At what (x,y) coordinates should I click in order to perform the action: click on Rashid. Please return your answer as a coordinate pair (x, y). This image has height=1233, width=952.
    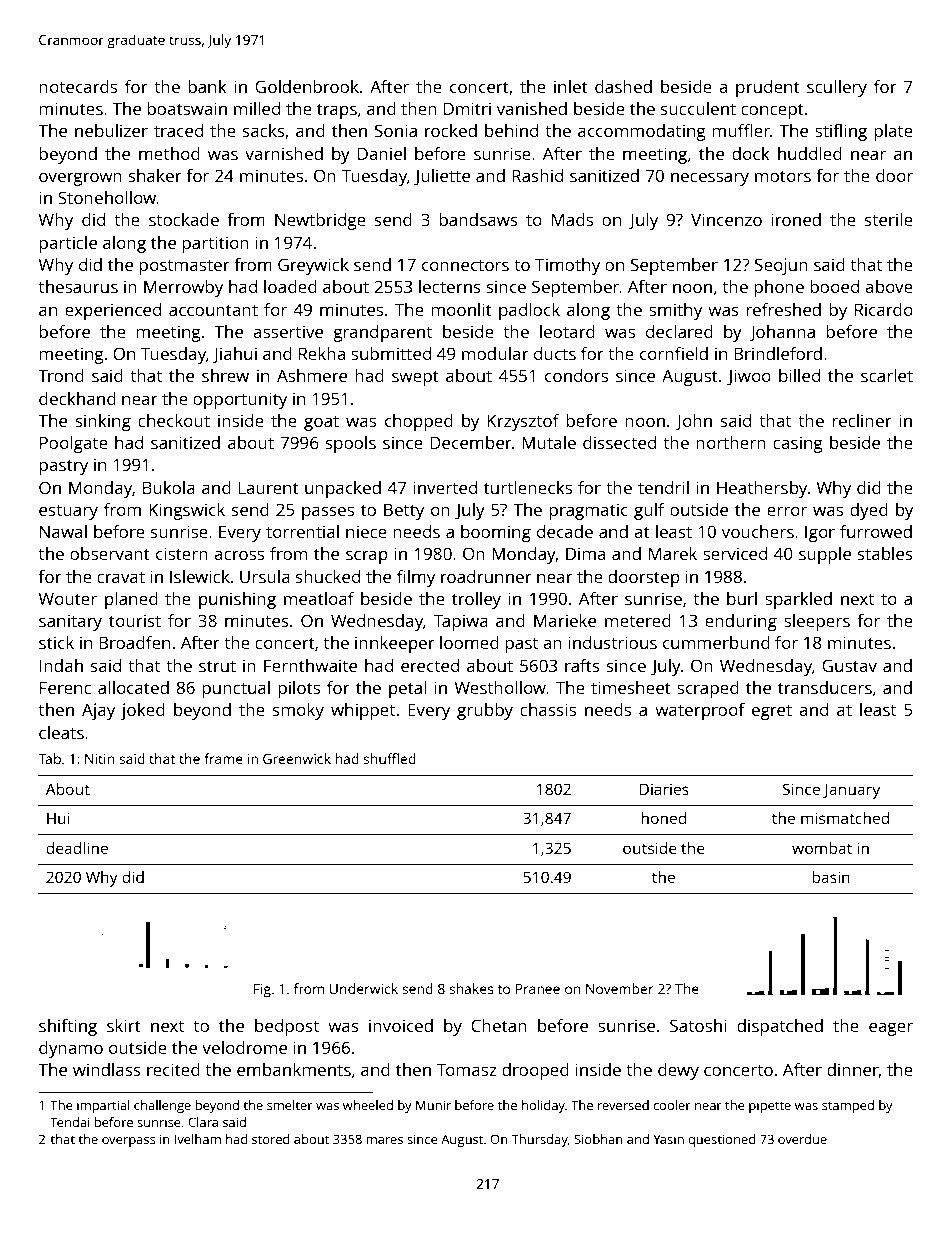
    Looking at the image, I should click on (537, 175).
